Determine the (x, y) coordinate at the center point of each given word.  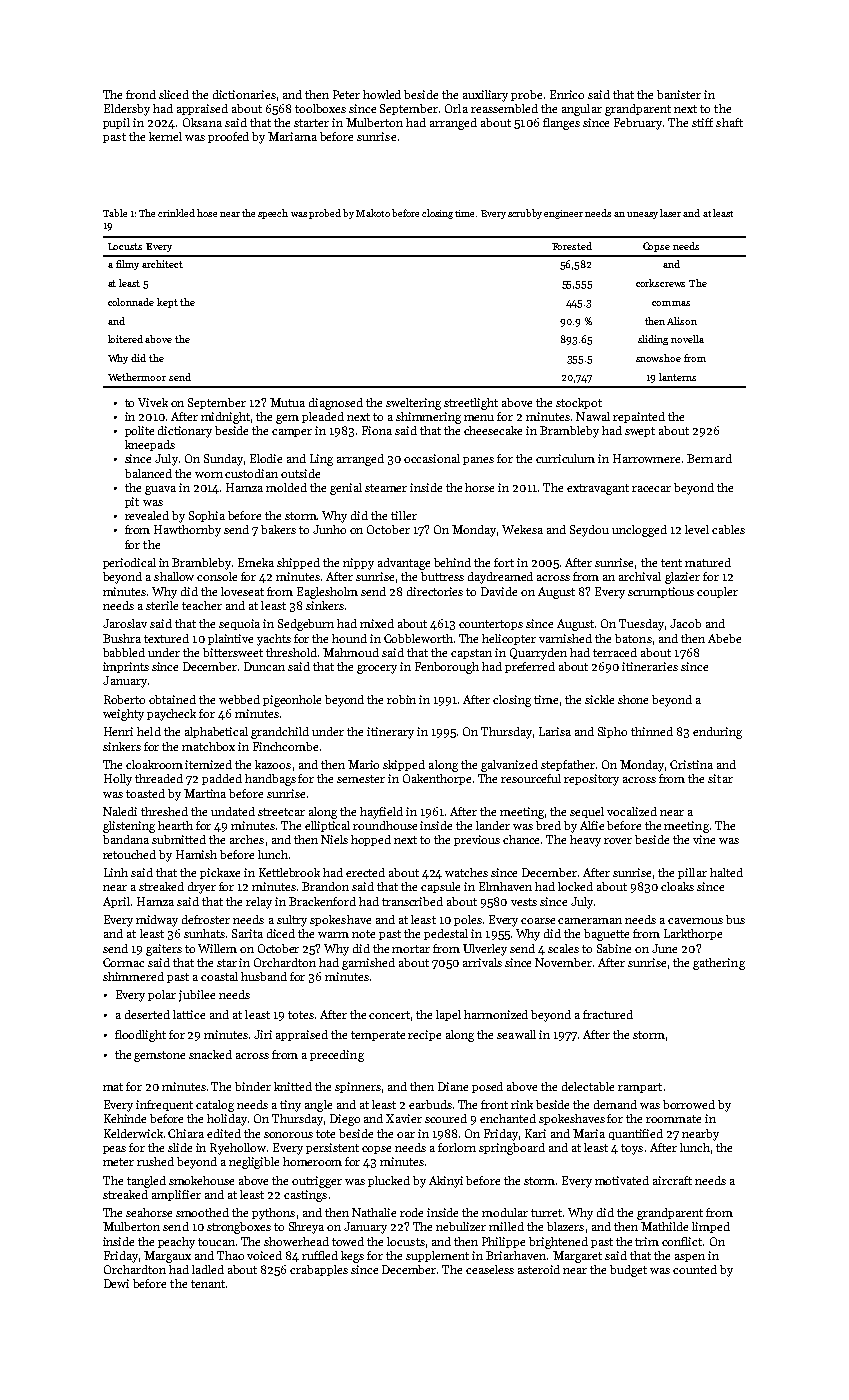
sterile (162, 605)
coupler (717, 592)
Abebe (724, 638)
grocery (377, 669)
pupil (116, 123)
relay (259, 903)
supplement (437, 1256)
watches (466, 872)
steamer (386, 488)
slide (180, 1147)
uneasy (642, 215)
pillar (692, 873)
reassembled (504, 108)
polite (139, 431)
